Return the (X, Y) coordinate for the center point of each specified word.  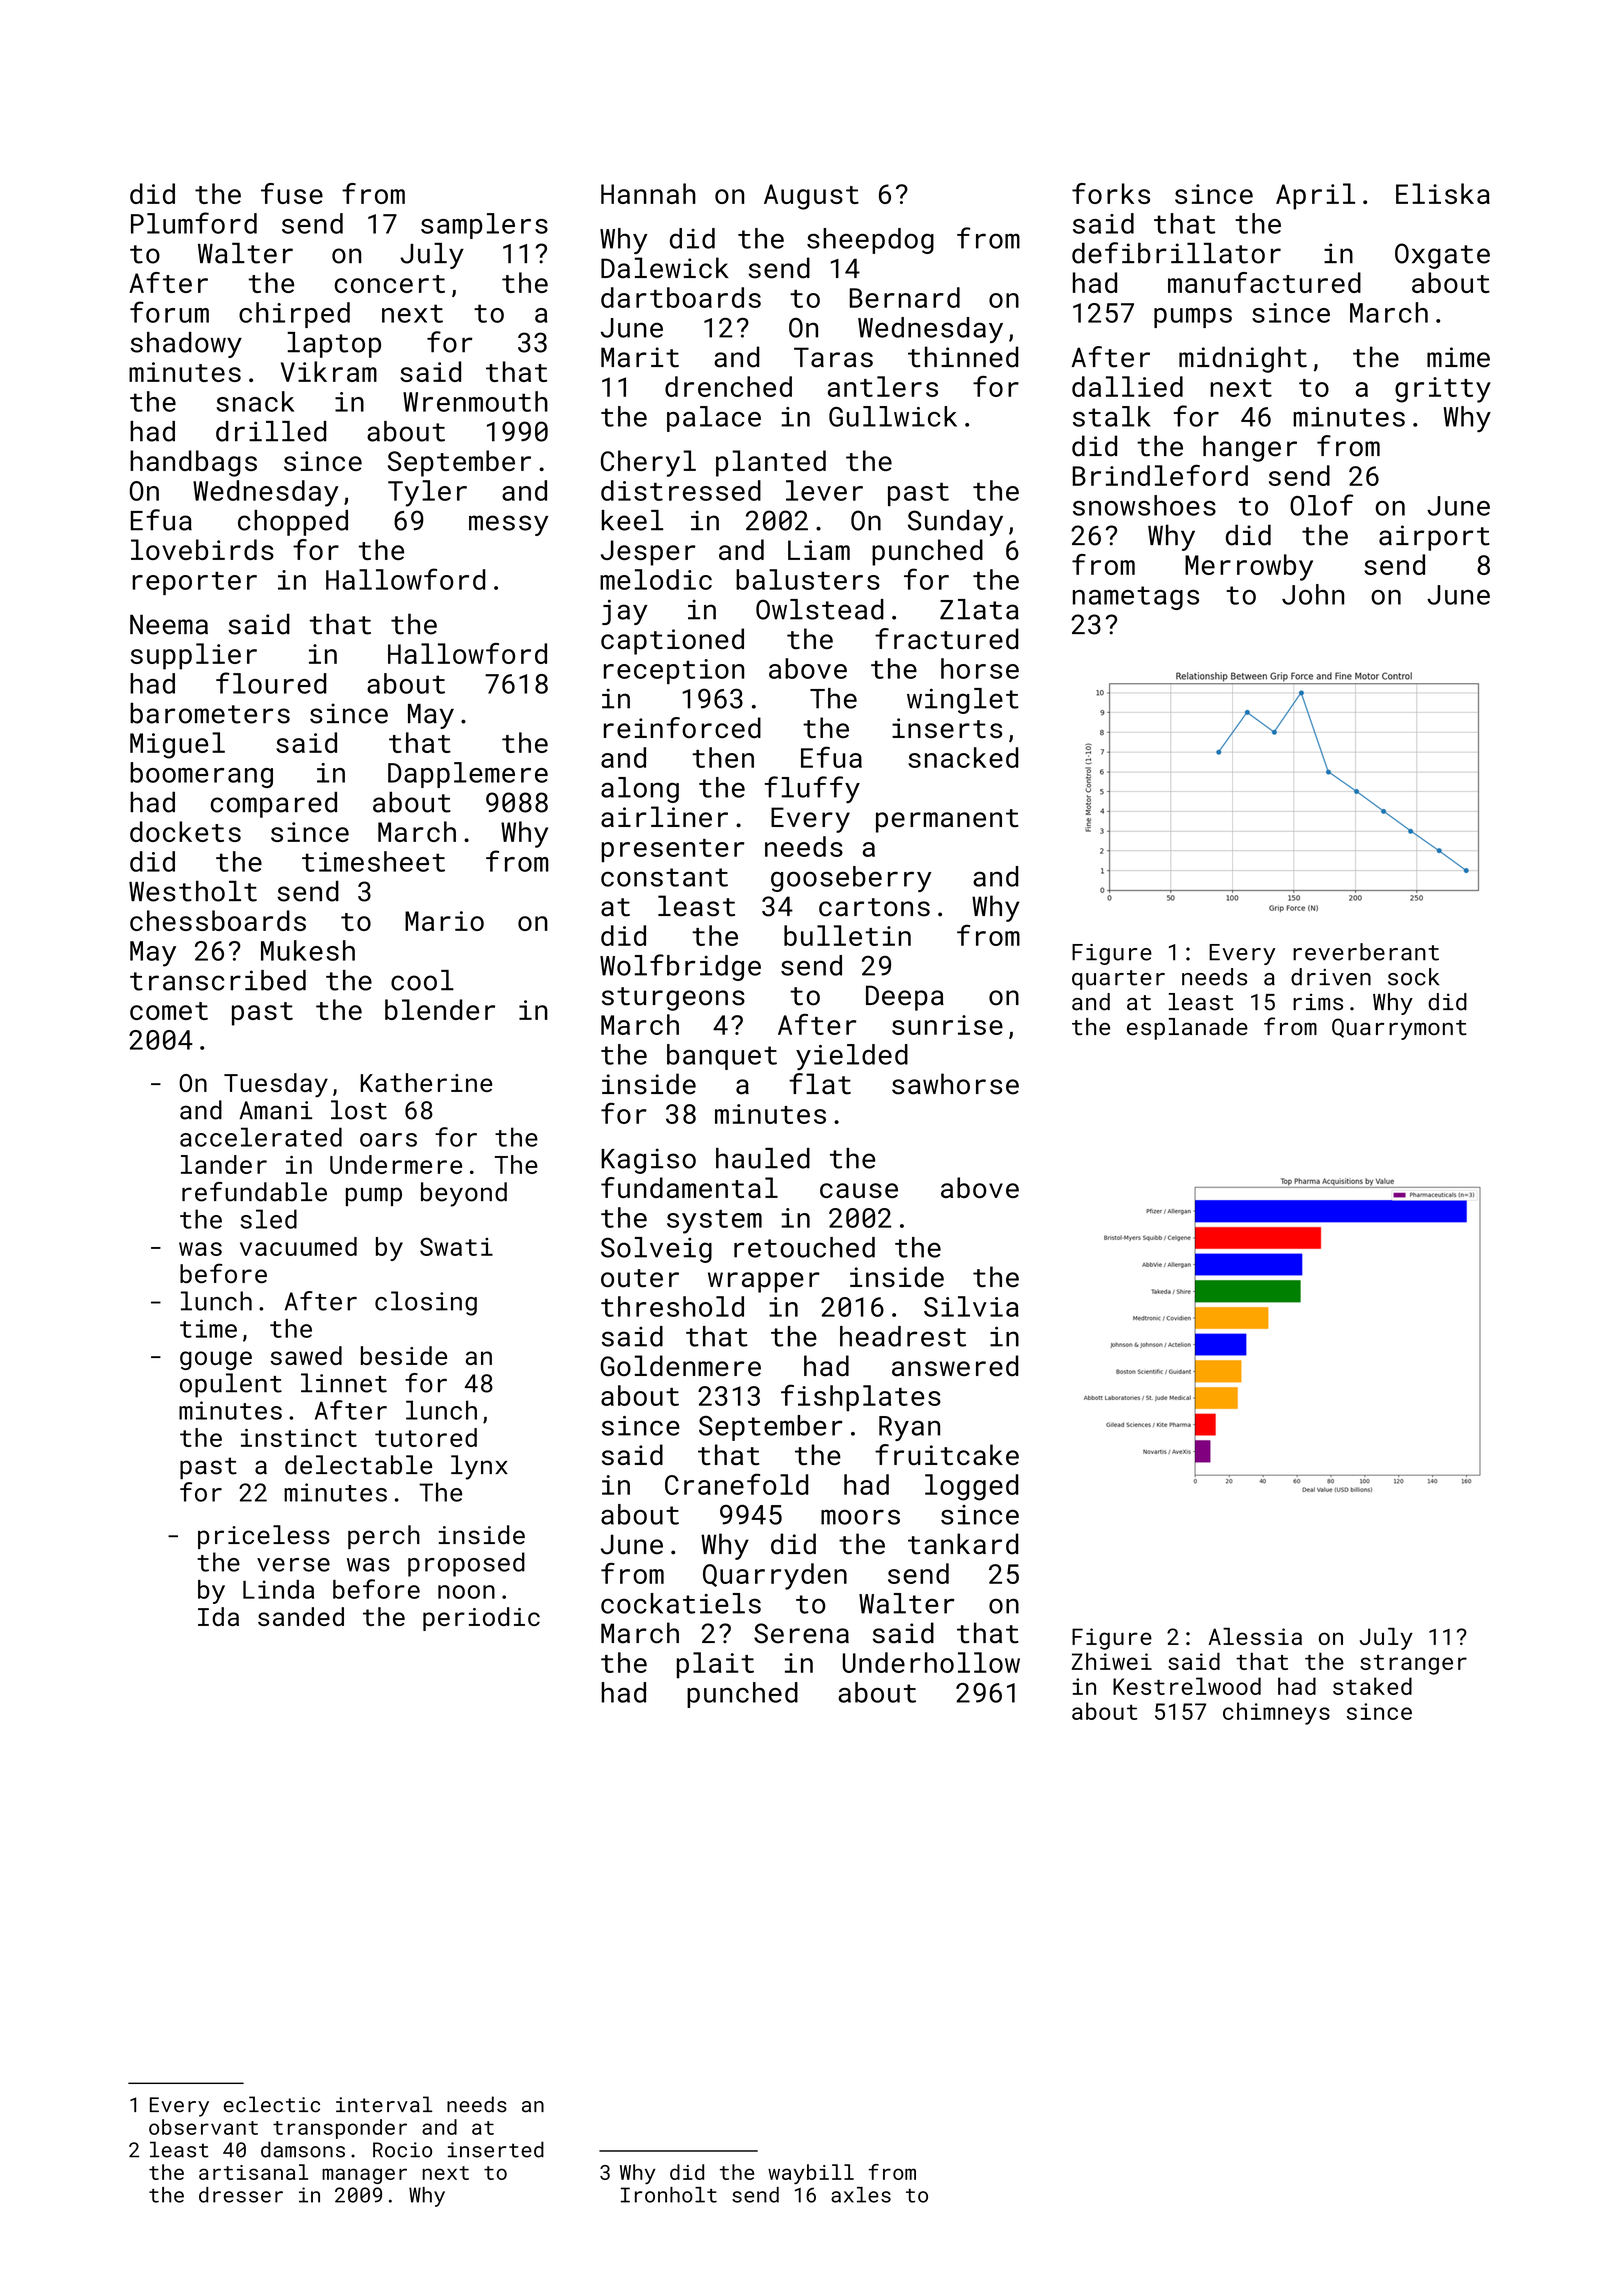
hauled (763, 1158)
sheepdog (870, 241)
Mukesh (308, 950)
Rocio (402, 2150)
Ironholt (669, 2195)
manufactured (1264, 282)
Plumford (194, 223)
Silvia (971, 1306)
